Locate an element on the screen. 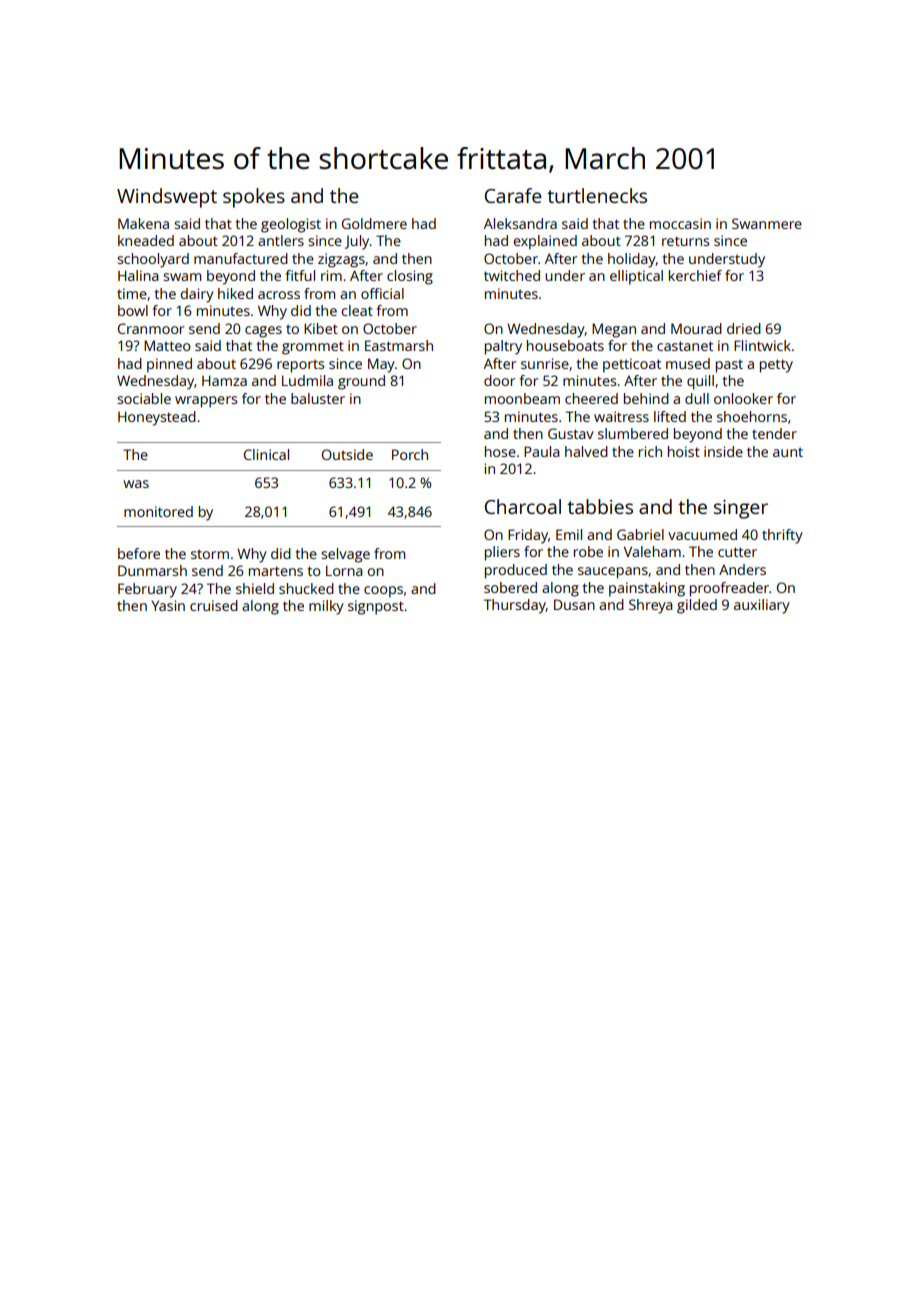 This screenshot has width=924, height=1314. milky is located at coordinates (326, 607).
